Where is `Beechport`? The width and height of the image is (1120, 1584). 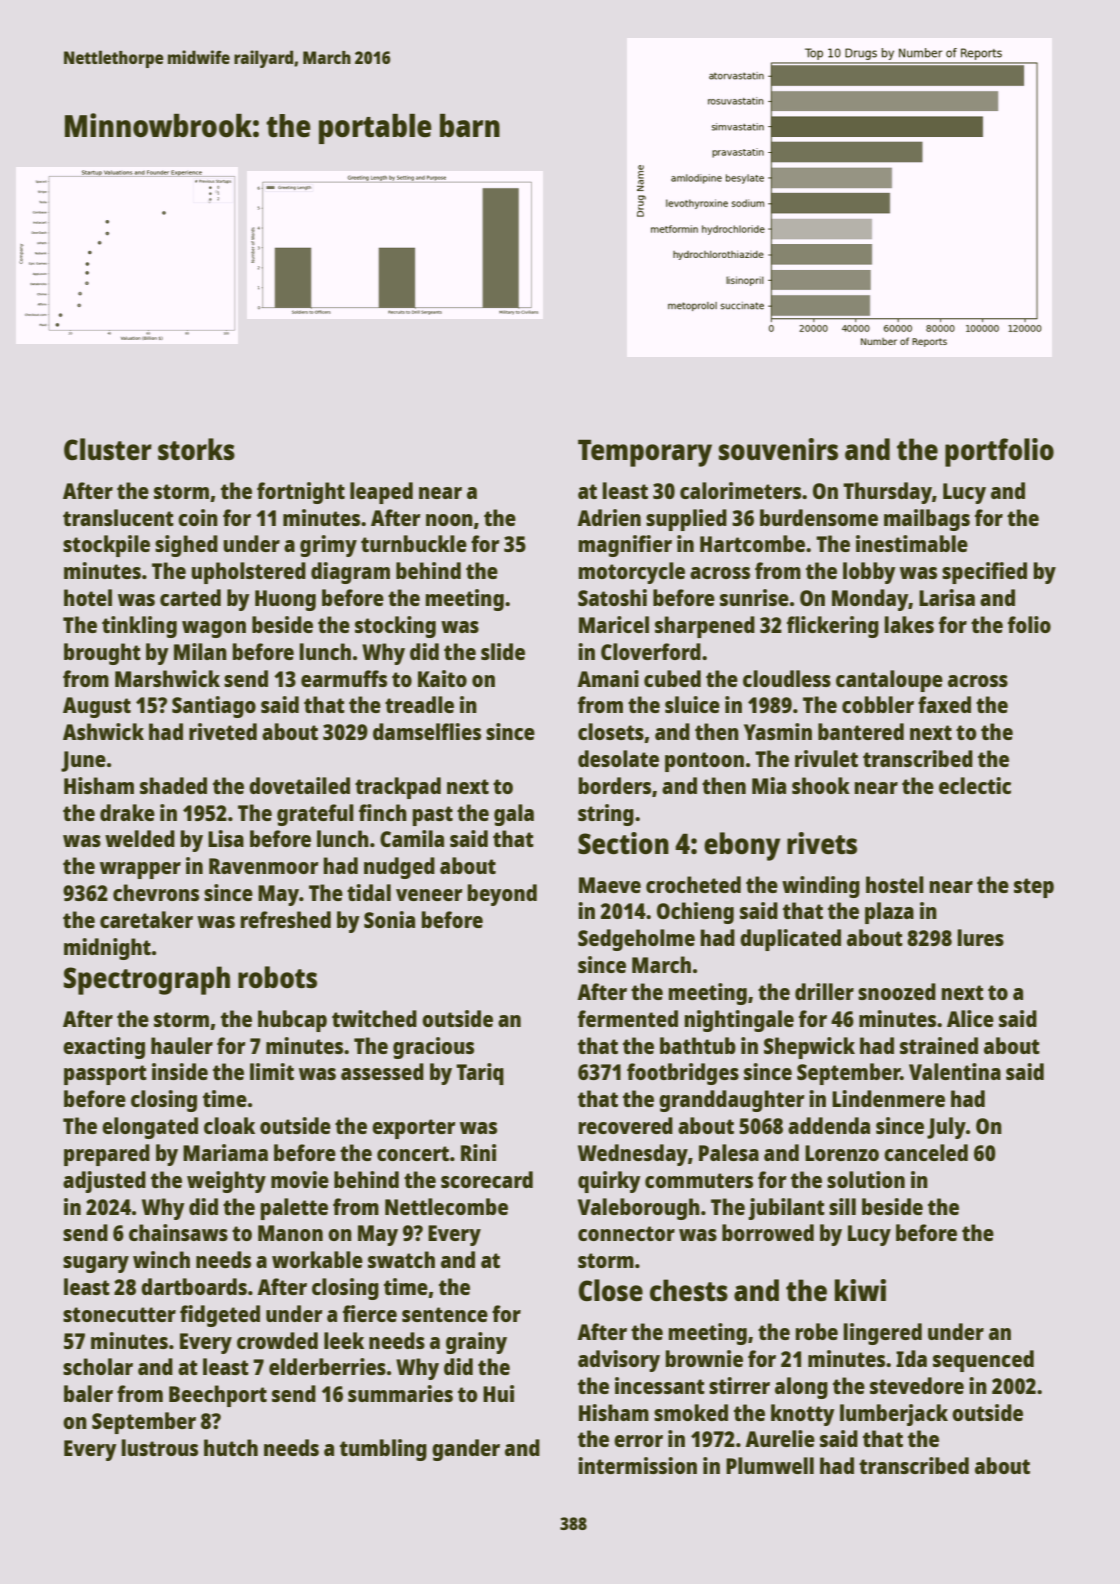
Beechport is located at coordinates (218, 1396).
